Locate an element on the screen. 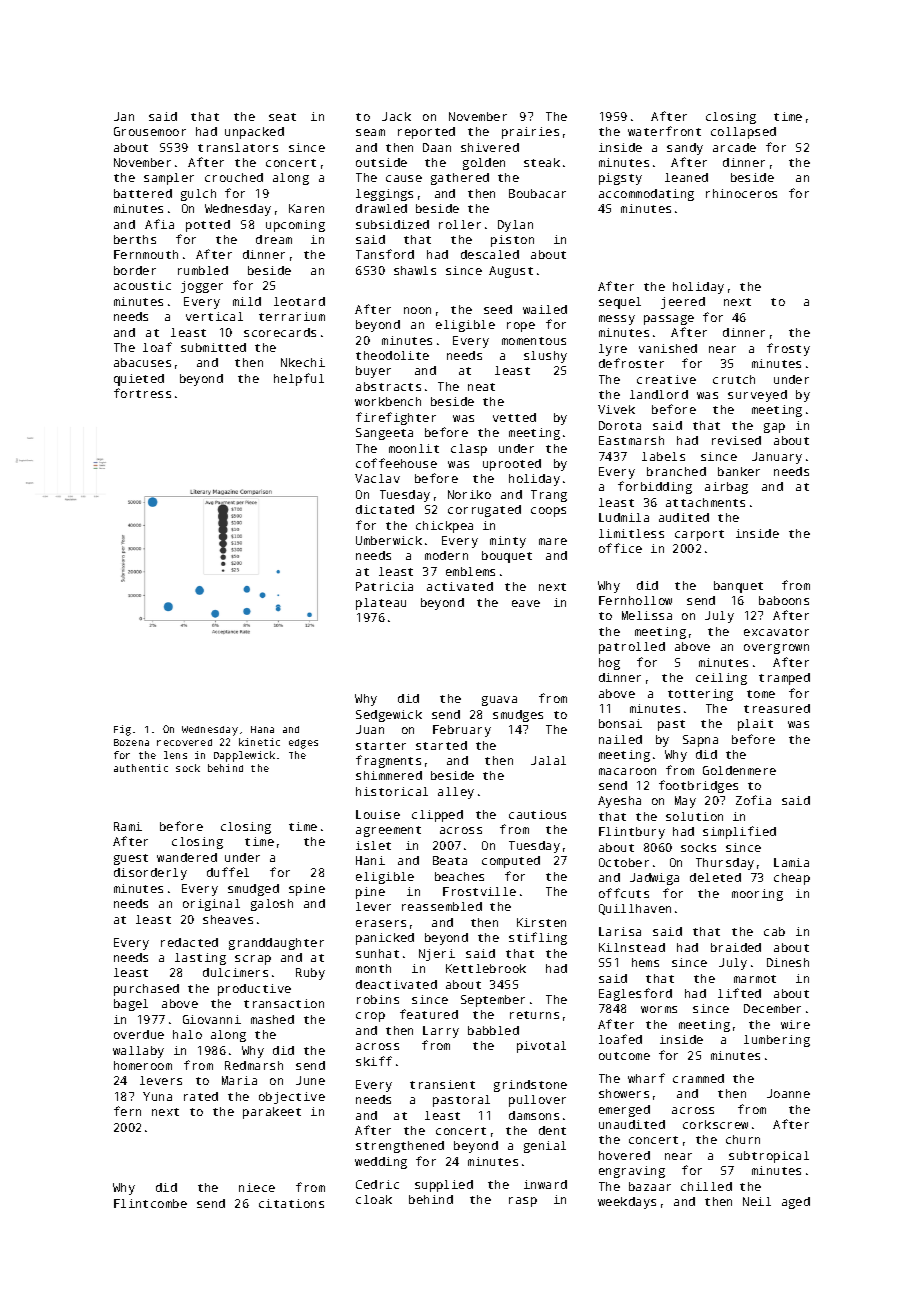  guava is located at coordinates (499, 701).
